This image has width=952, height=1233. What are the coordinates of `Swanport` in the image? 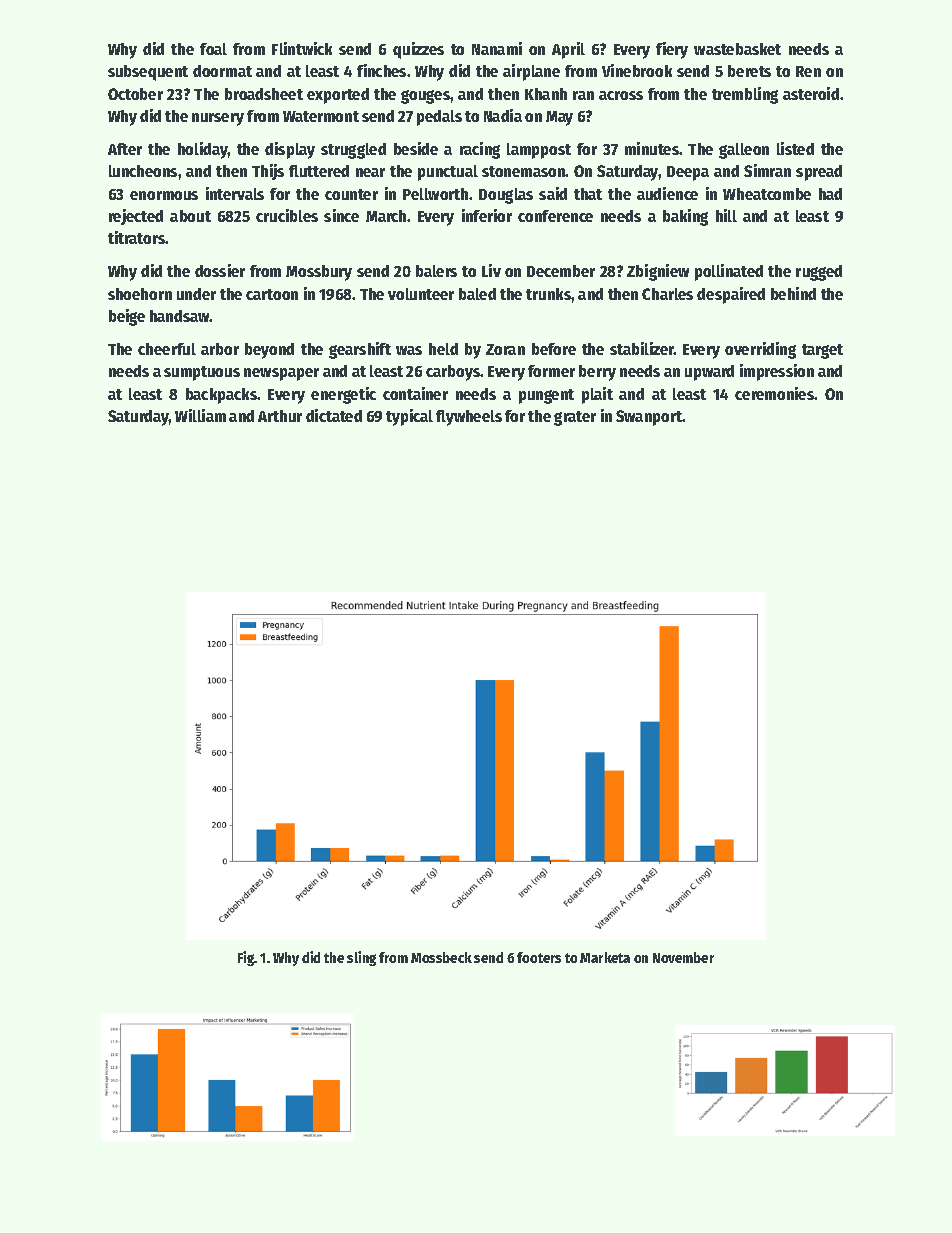 It's located at (649, 418).
